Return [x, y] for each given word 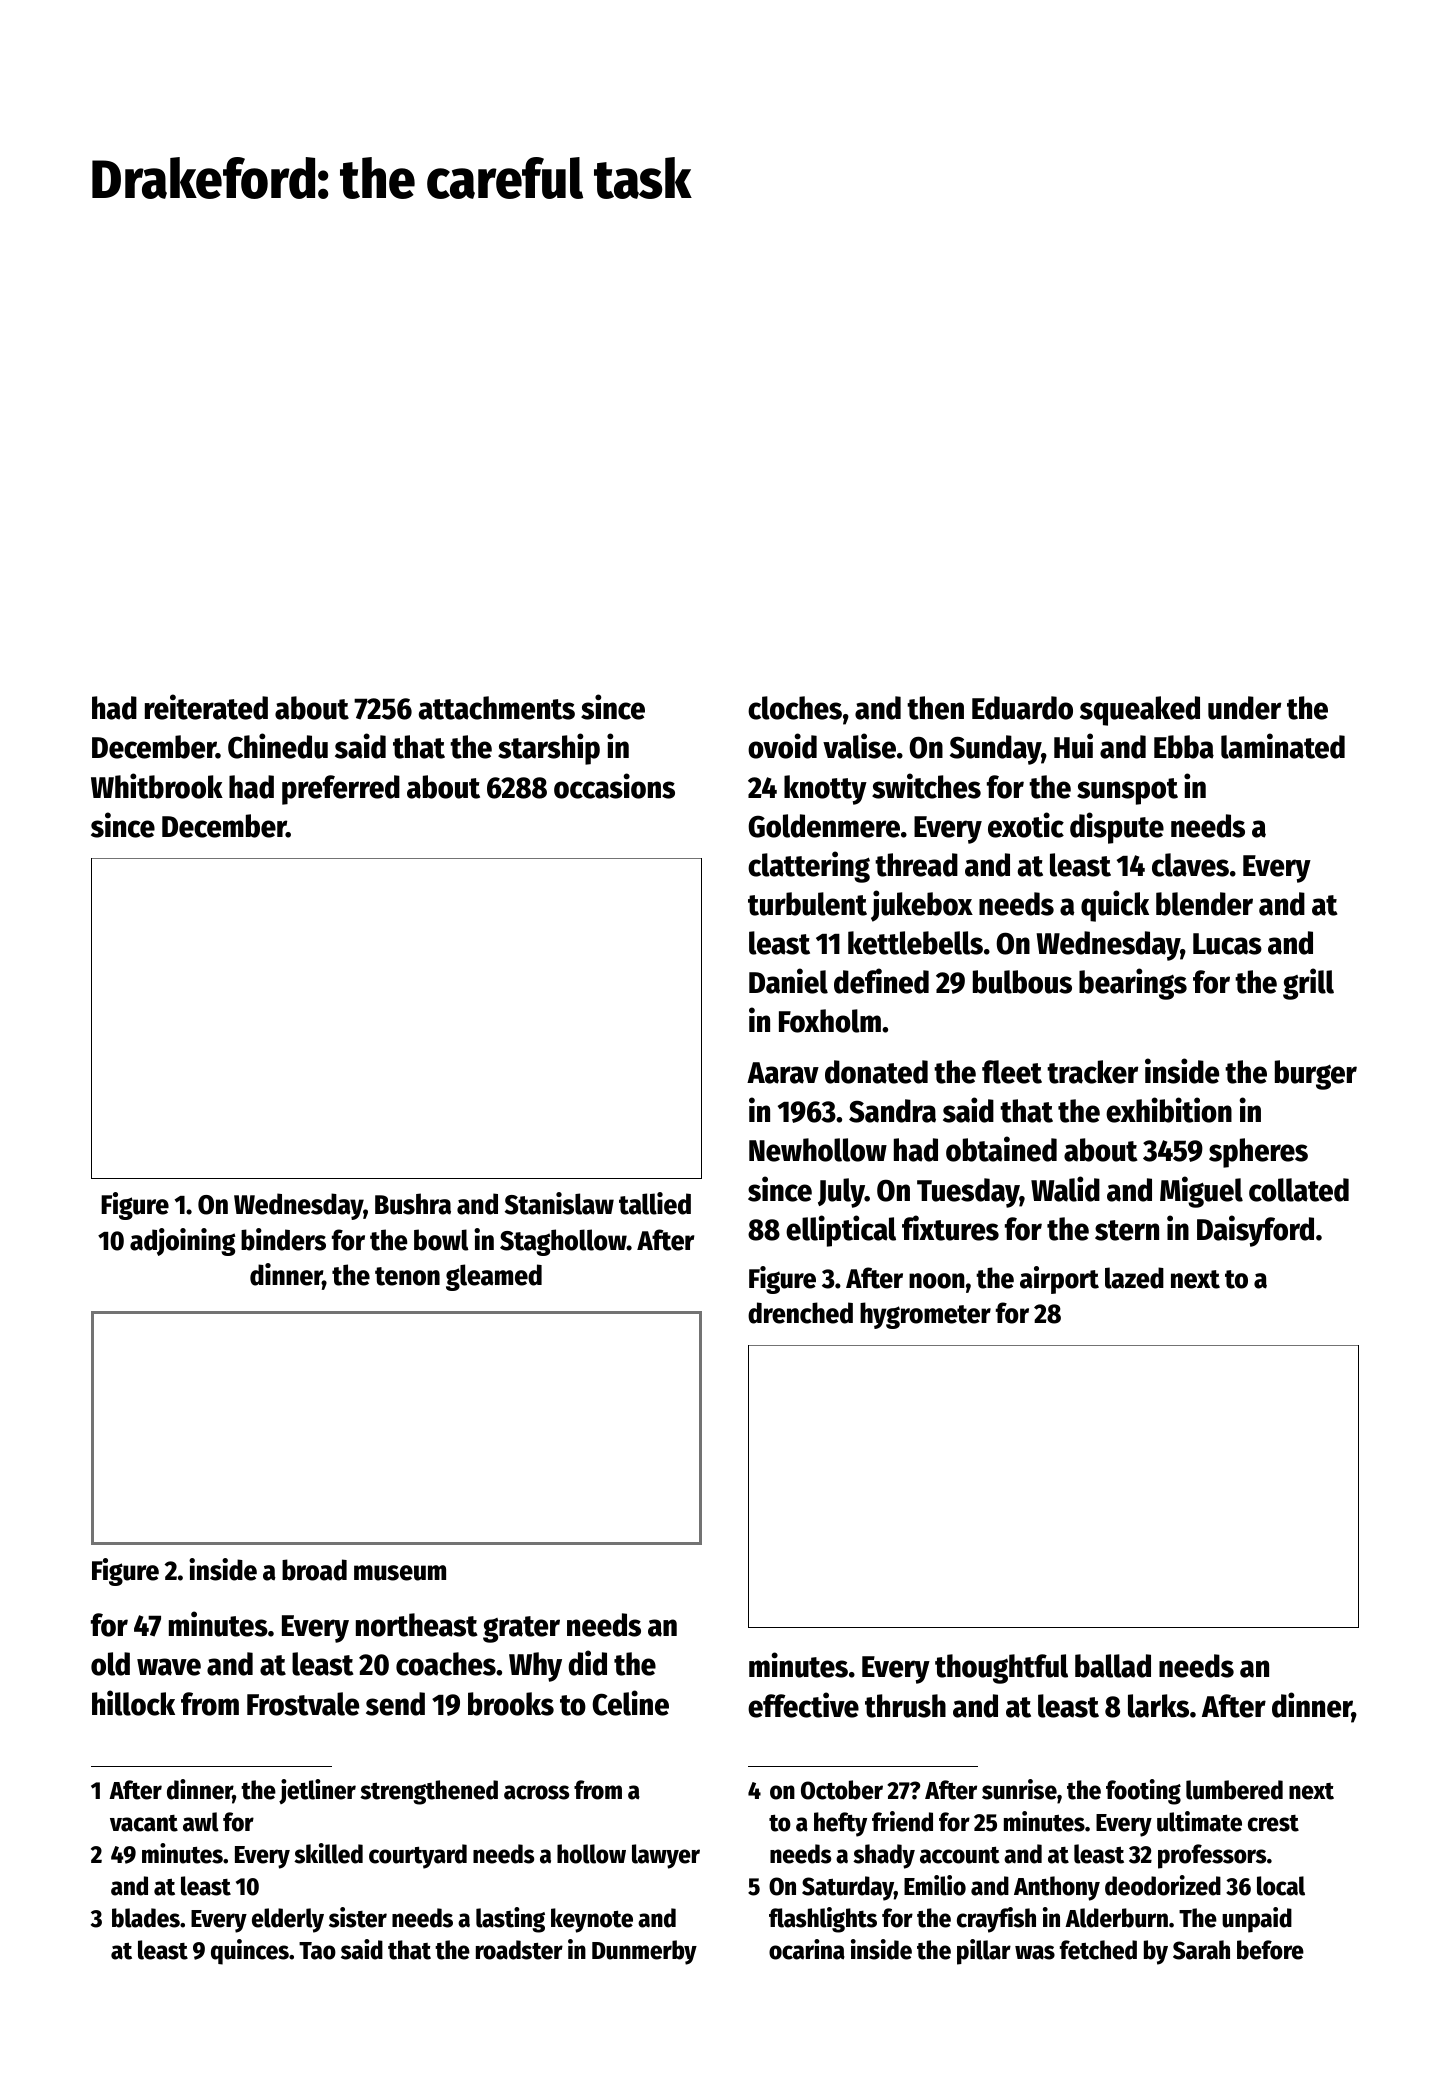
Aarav [783, 1073]
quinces [250, 1952]
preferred [341, 790]
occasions [614, 786]
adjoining [182, 1242]
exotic [1026, 825]
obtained [1001, 1149]
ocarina [807, 1949]
